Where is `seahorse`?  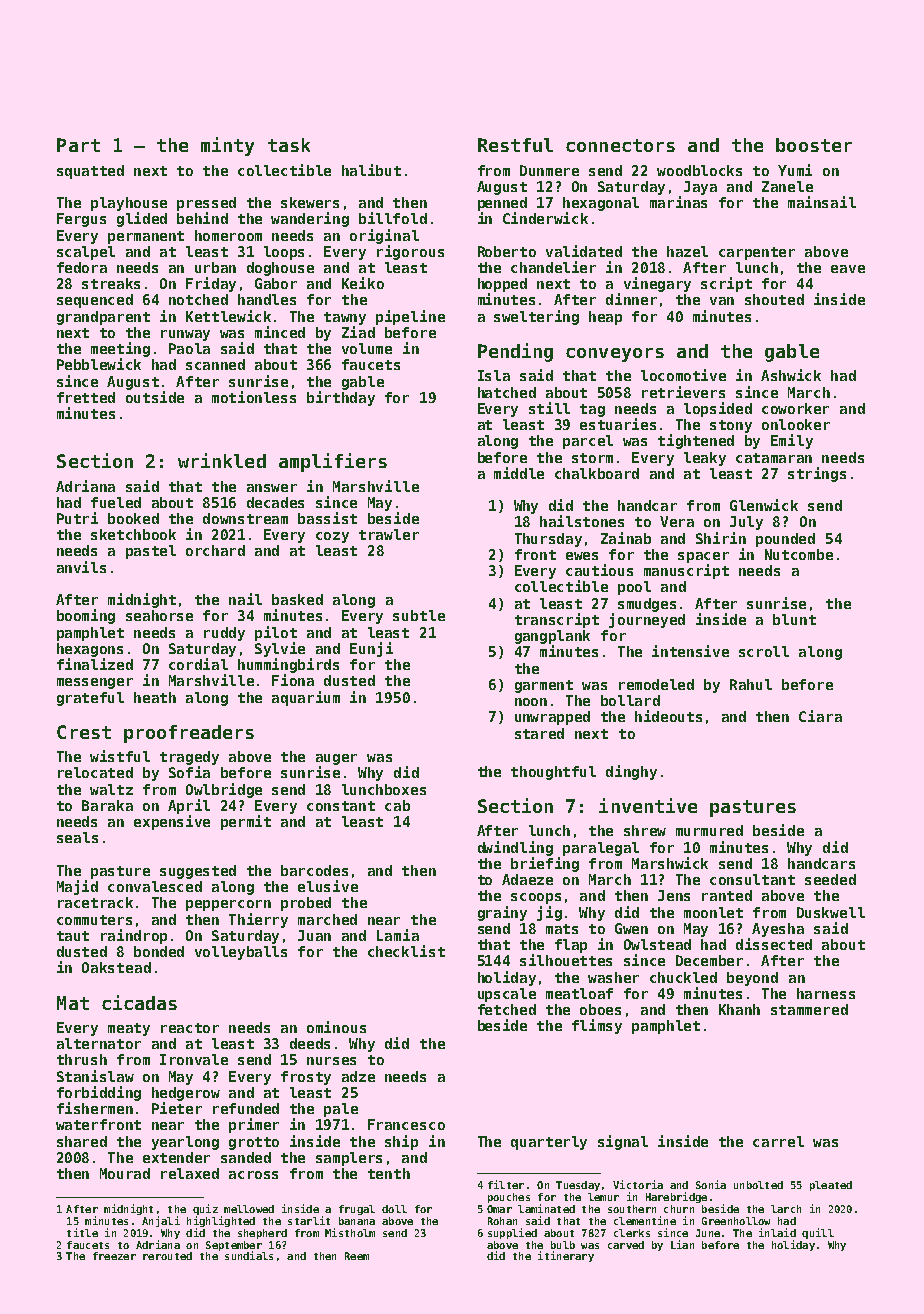
seahorse is located at coordinates (159, 615).
